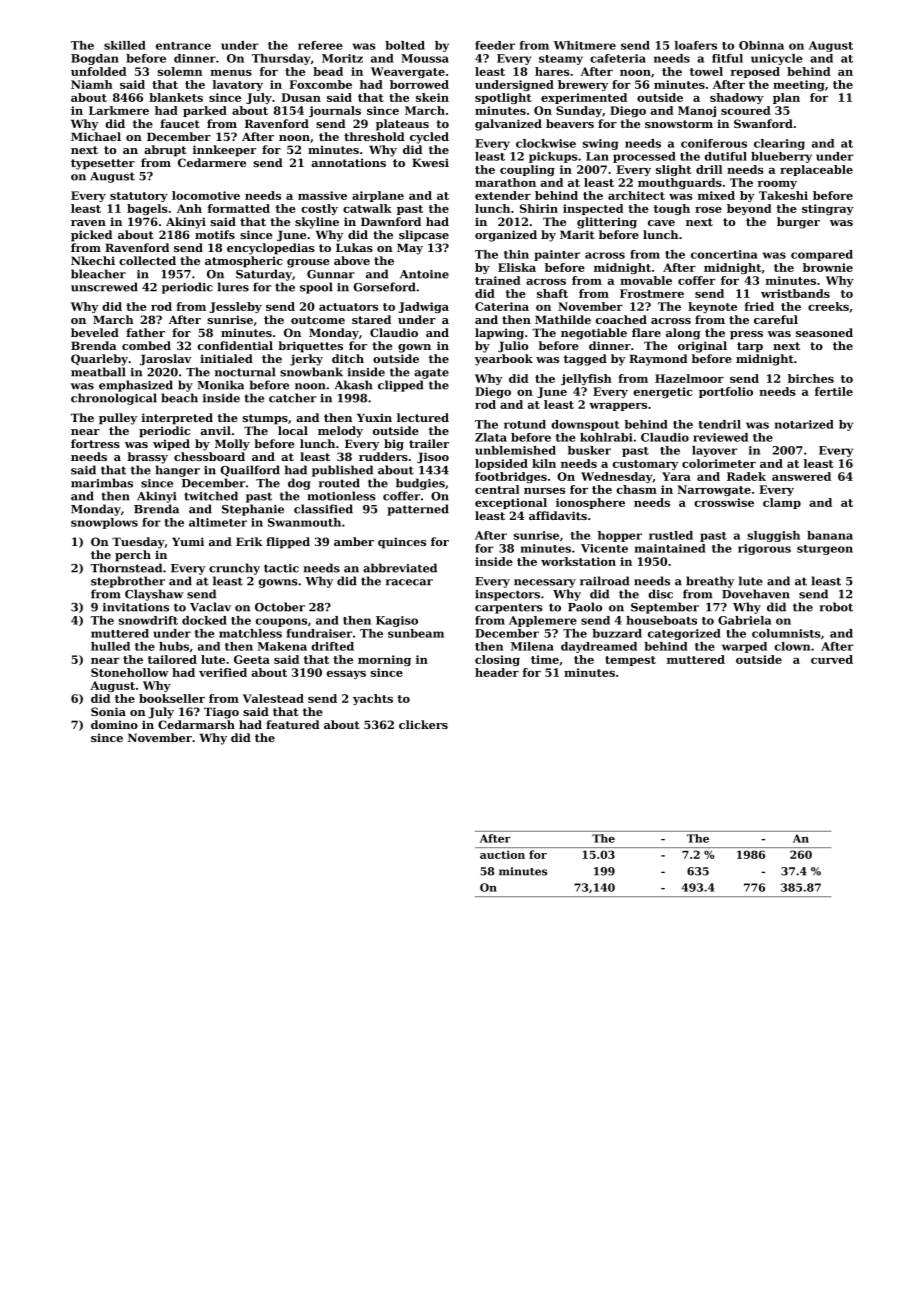  Describe the element at coordinates (579, 111) in the document. I see `Sunday` at that location.
